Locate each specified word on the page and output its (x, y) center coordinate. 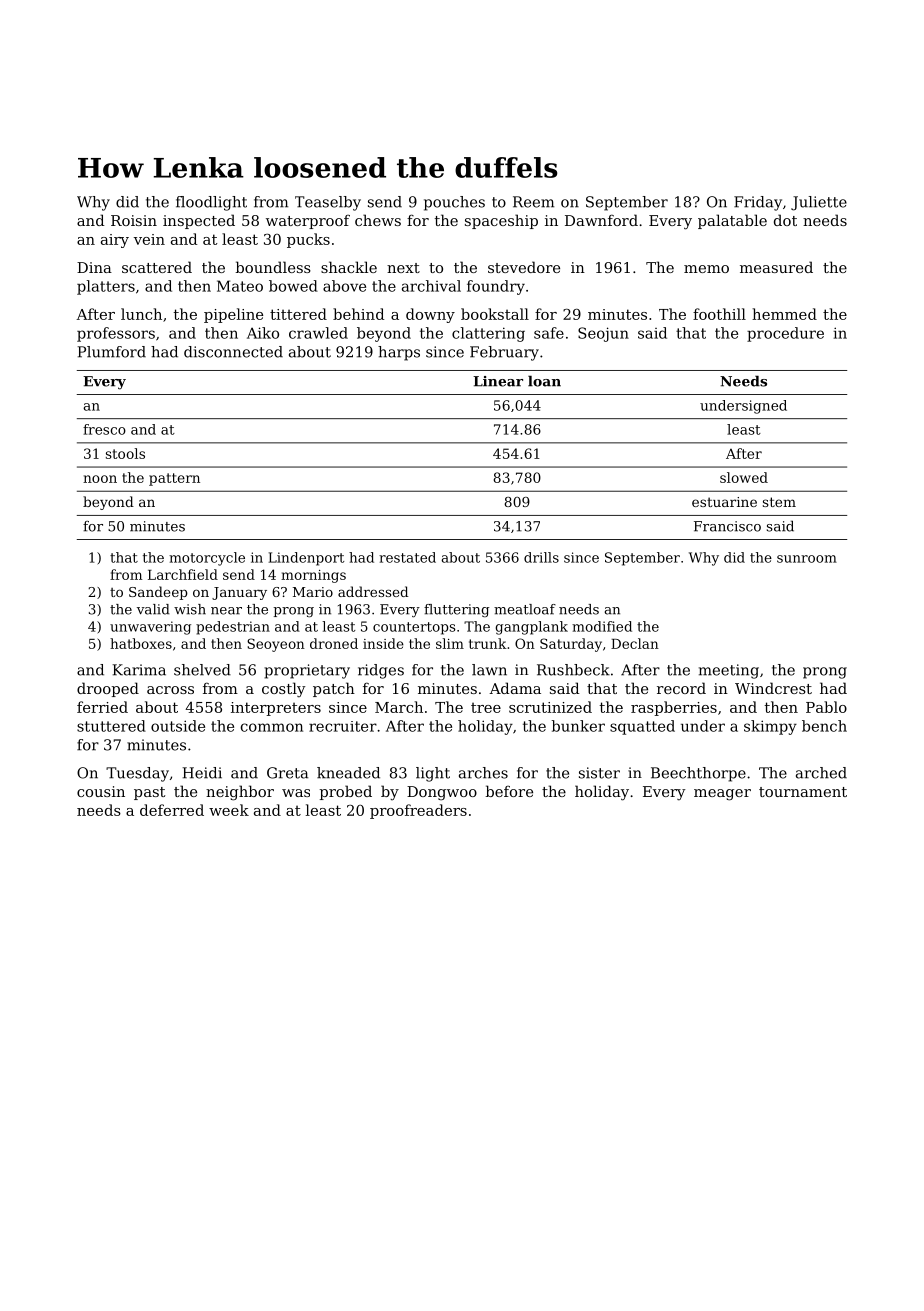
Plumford (111, 352)
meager (722, 795)
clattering (488, 334)
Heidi (202, 773)
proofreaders (418, 811)
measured (776, 267)
